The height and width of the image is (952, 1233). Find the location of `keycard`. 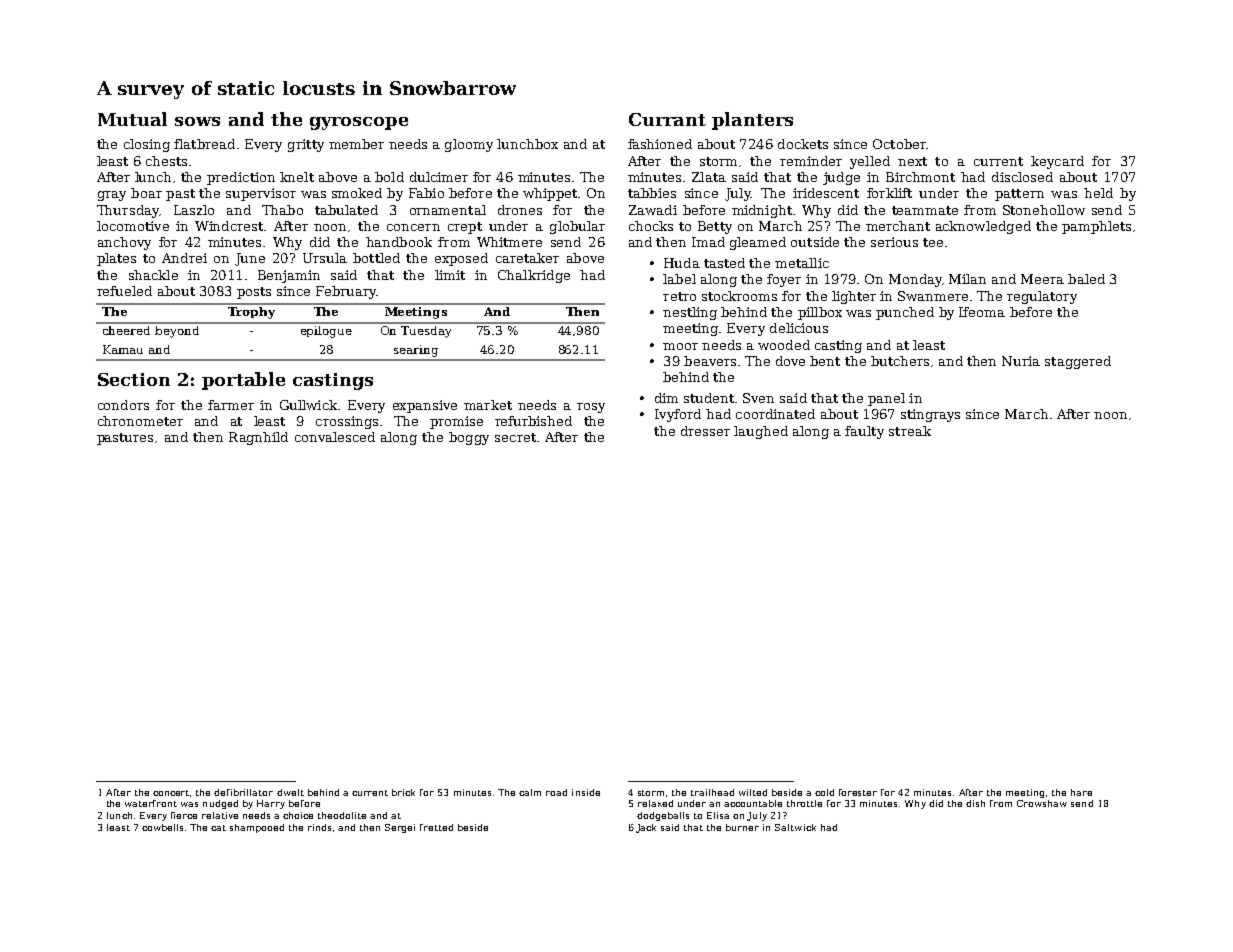

keycard is located at coordinates (1057, 162).
